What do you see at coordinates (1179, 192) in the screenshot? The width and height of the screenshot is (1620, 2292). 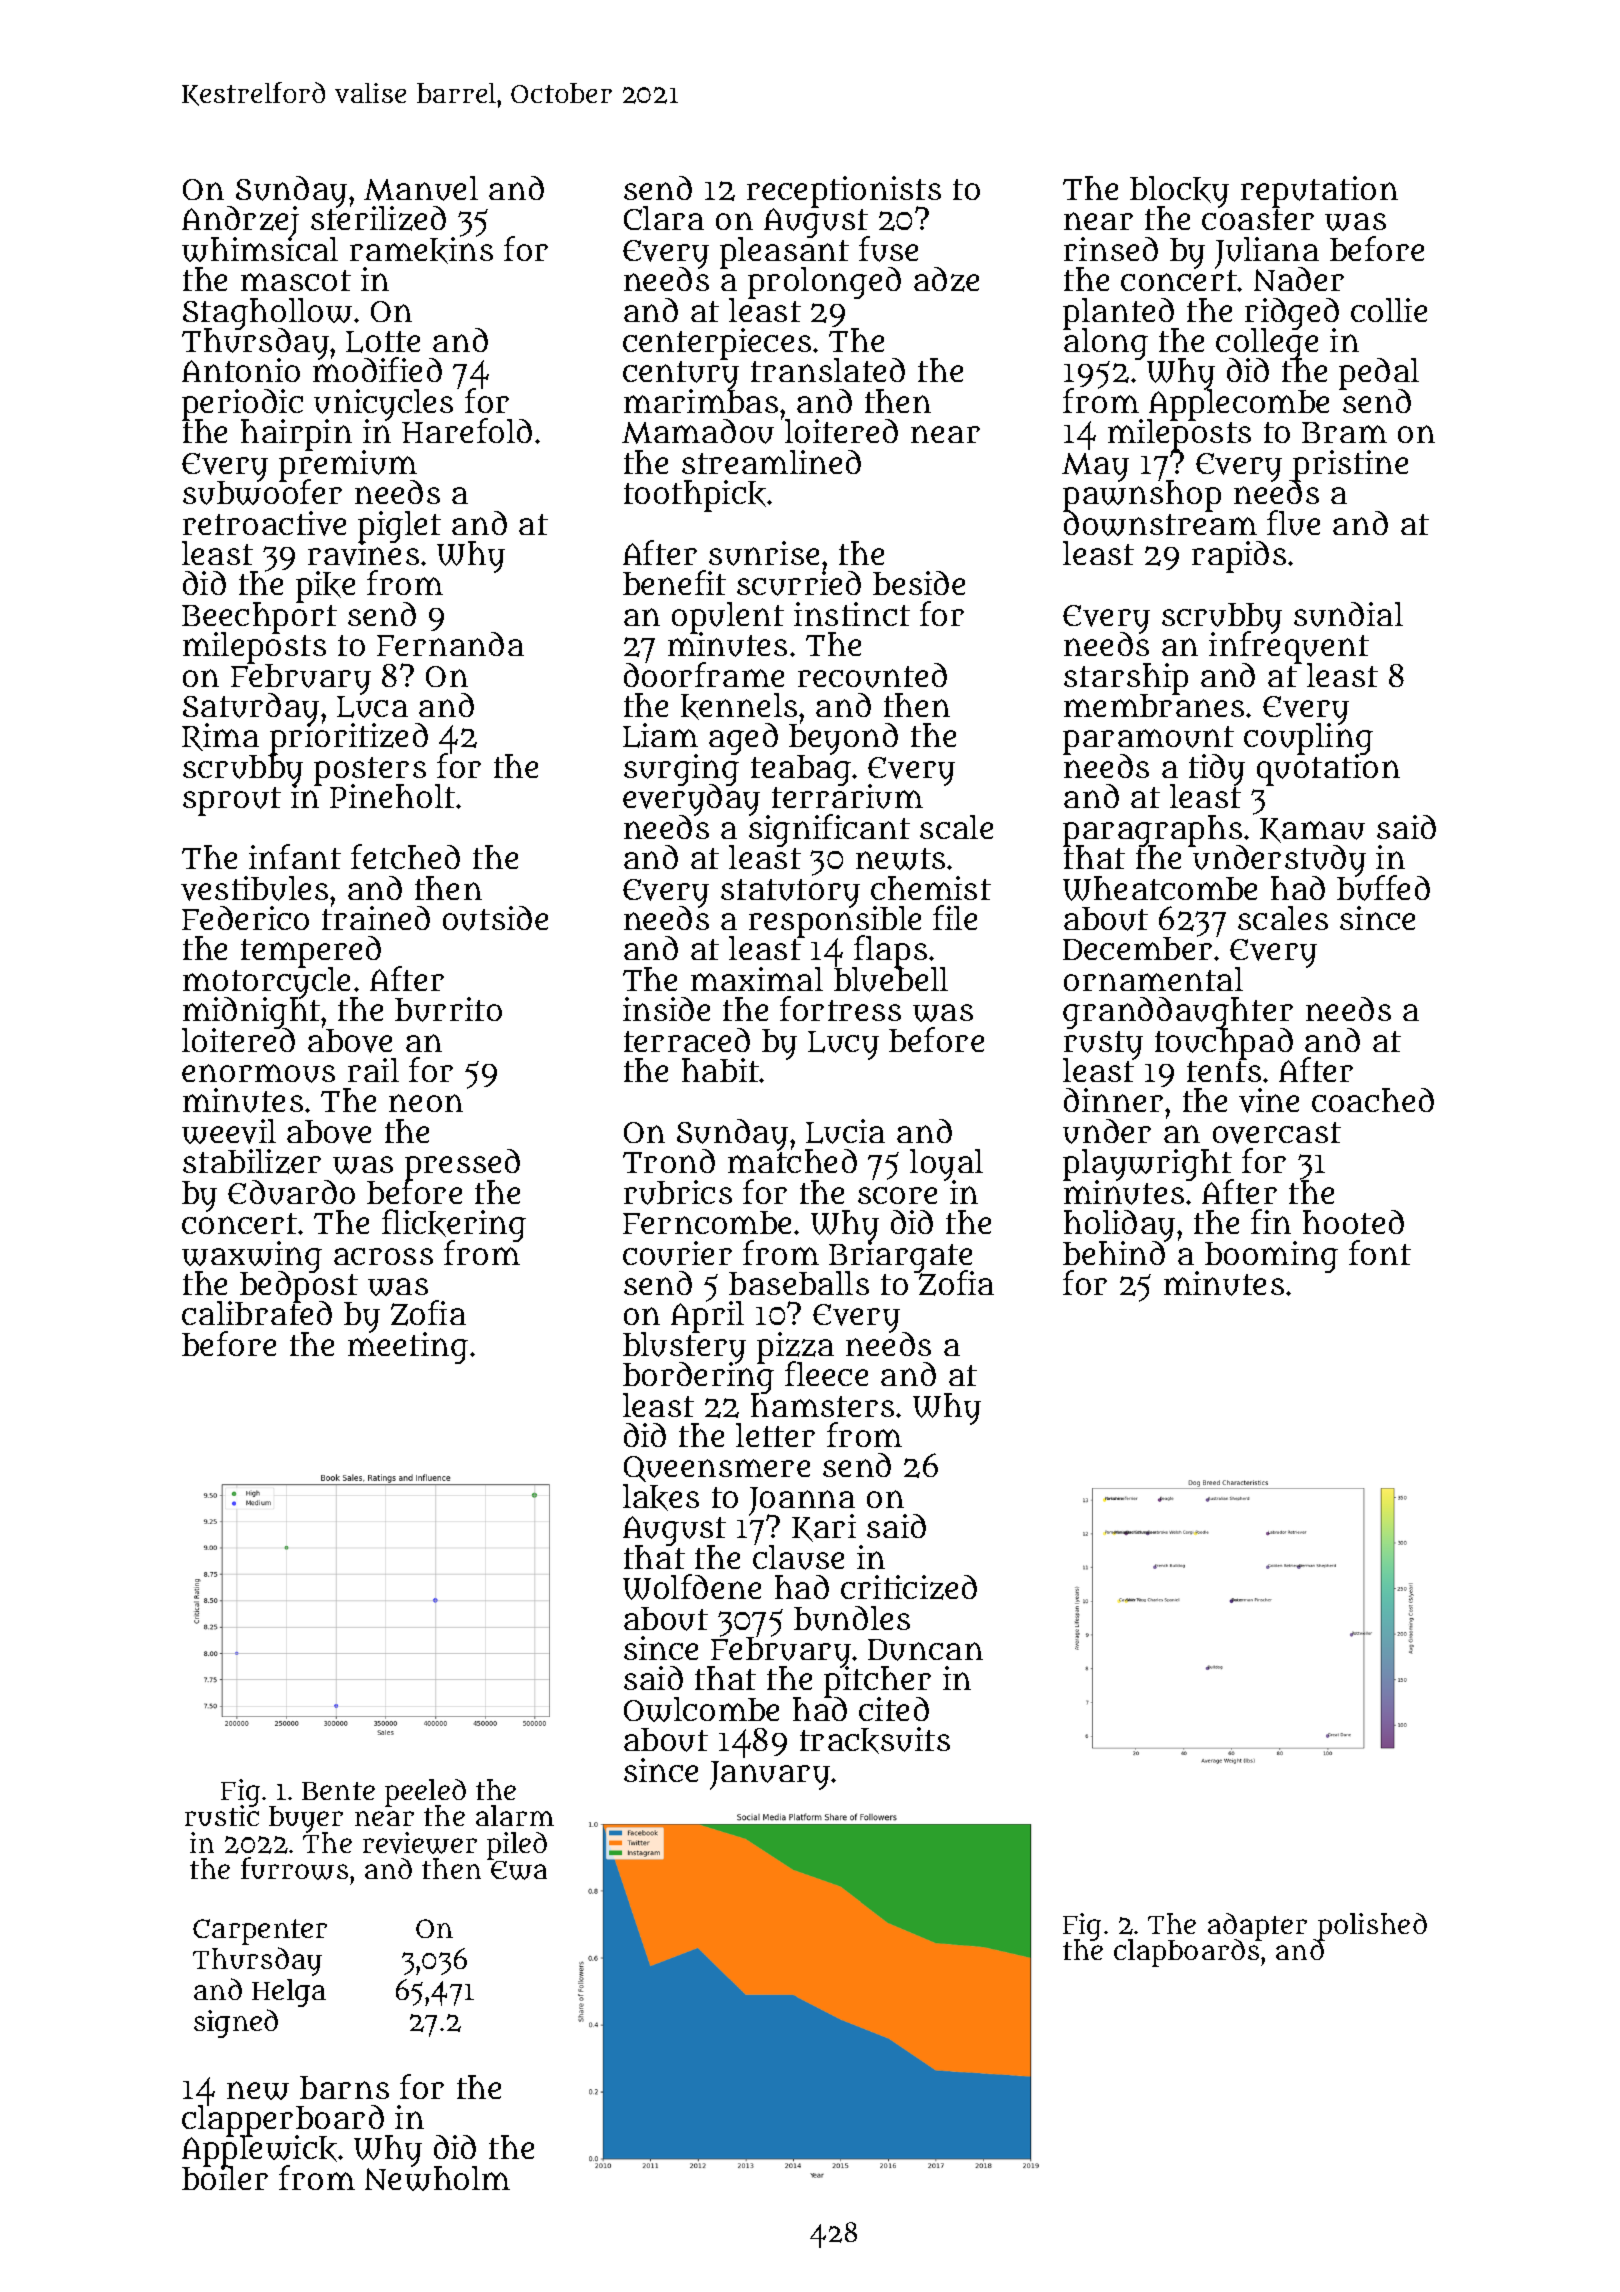 I see `blocky` at bounding box center [1179, 192].
